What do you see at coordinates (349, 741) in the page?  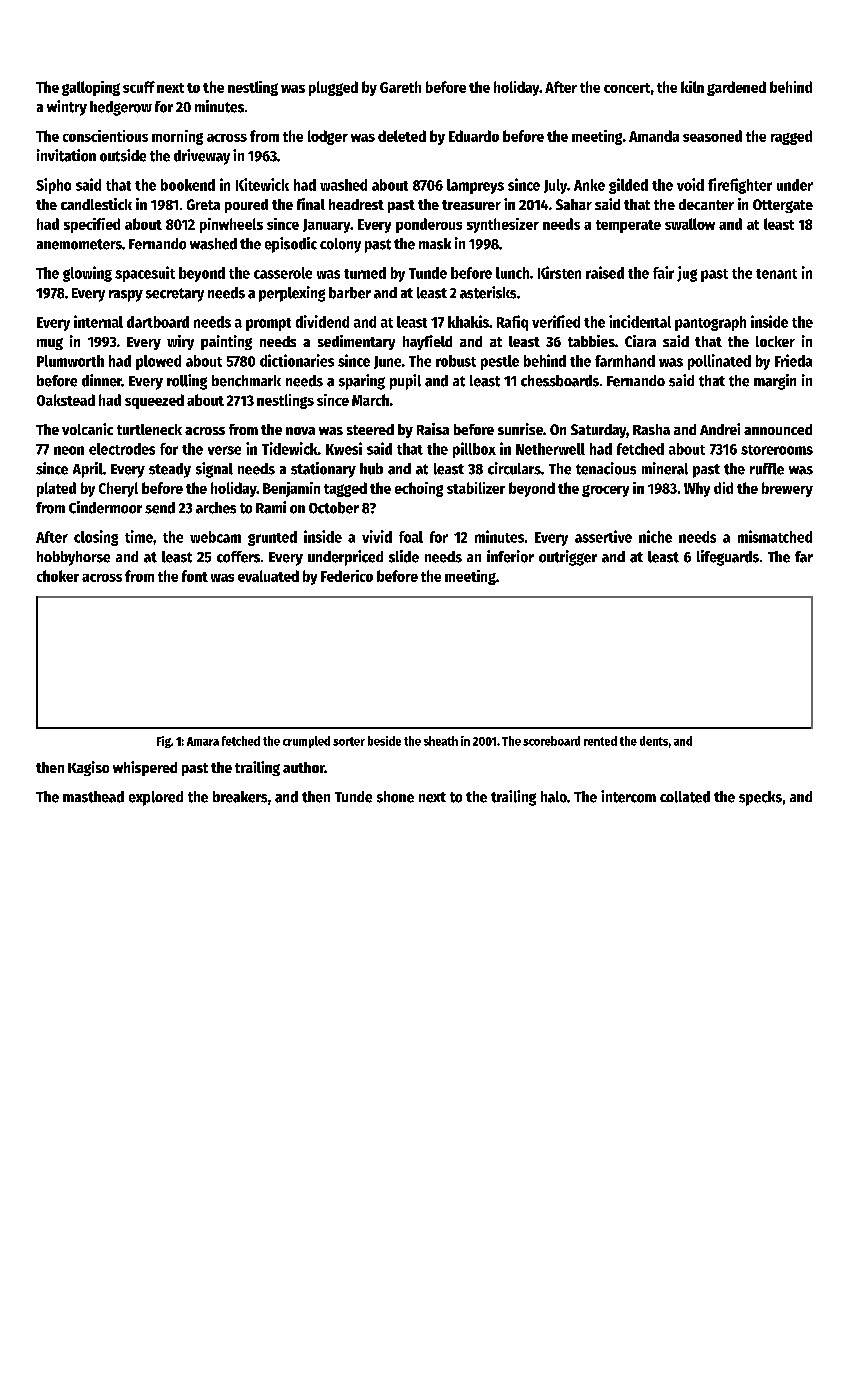 I see `sorter` at bounding box center [349, 741].
